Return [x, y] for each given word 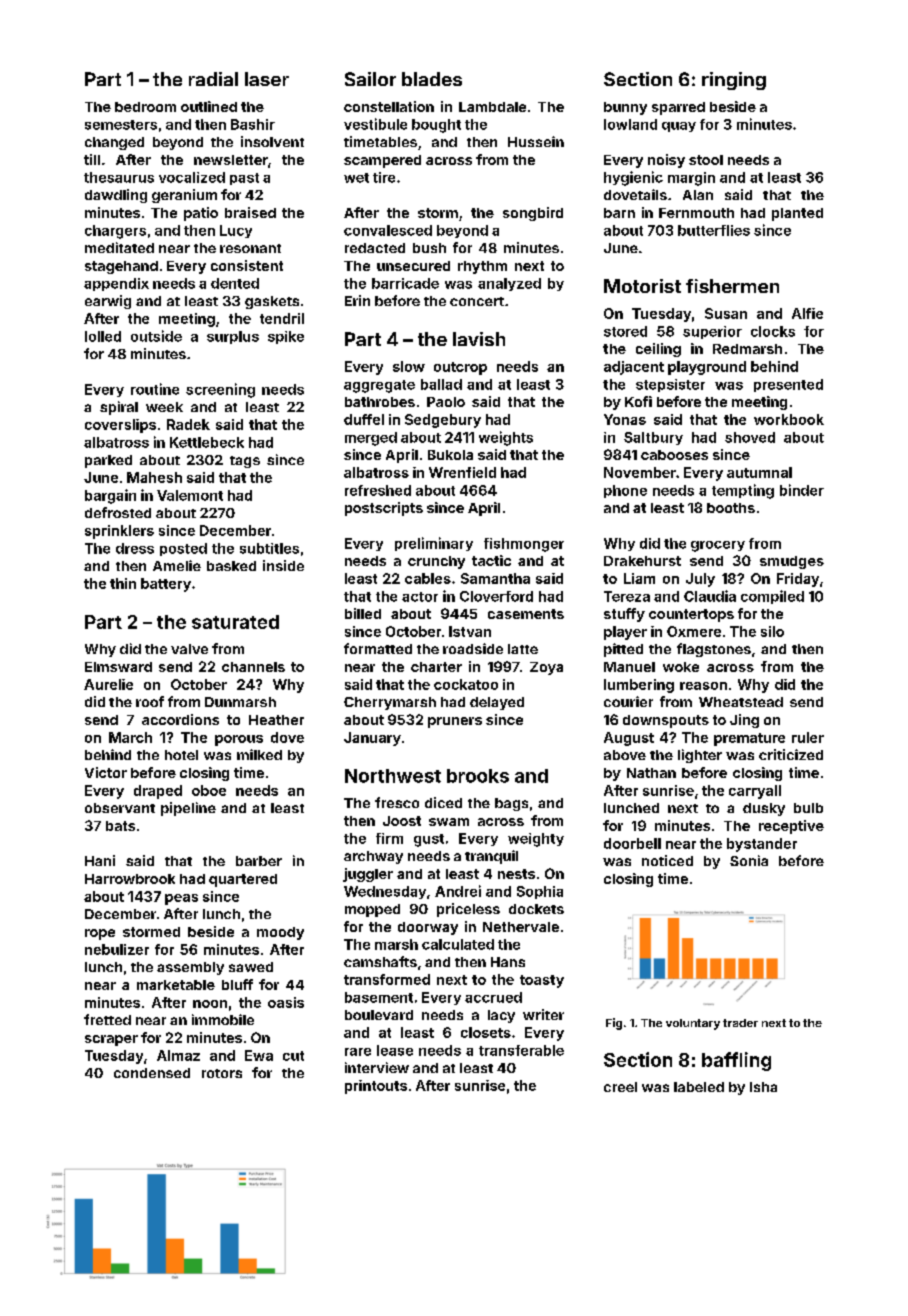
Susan [726, 313]
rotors [222, 1073]
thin [123, 583]
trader [740, 1023]
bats [120, 826]
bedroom [145, 107]
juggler [368, 875]
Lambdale [492, 107]
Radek [188, 424]
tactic [491, 560]
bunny [625, 108]
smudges [792, 562]
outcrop [460, 368]
